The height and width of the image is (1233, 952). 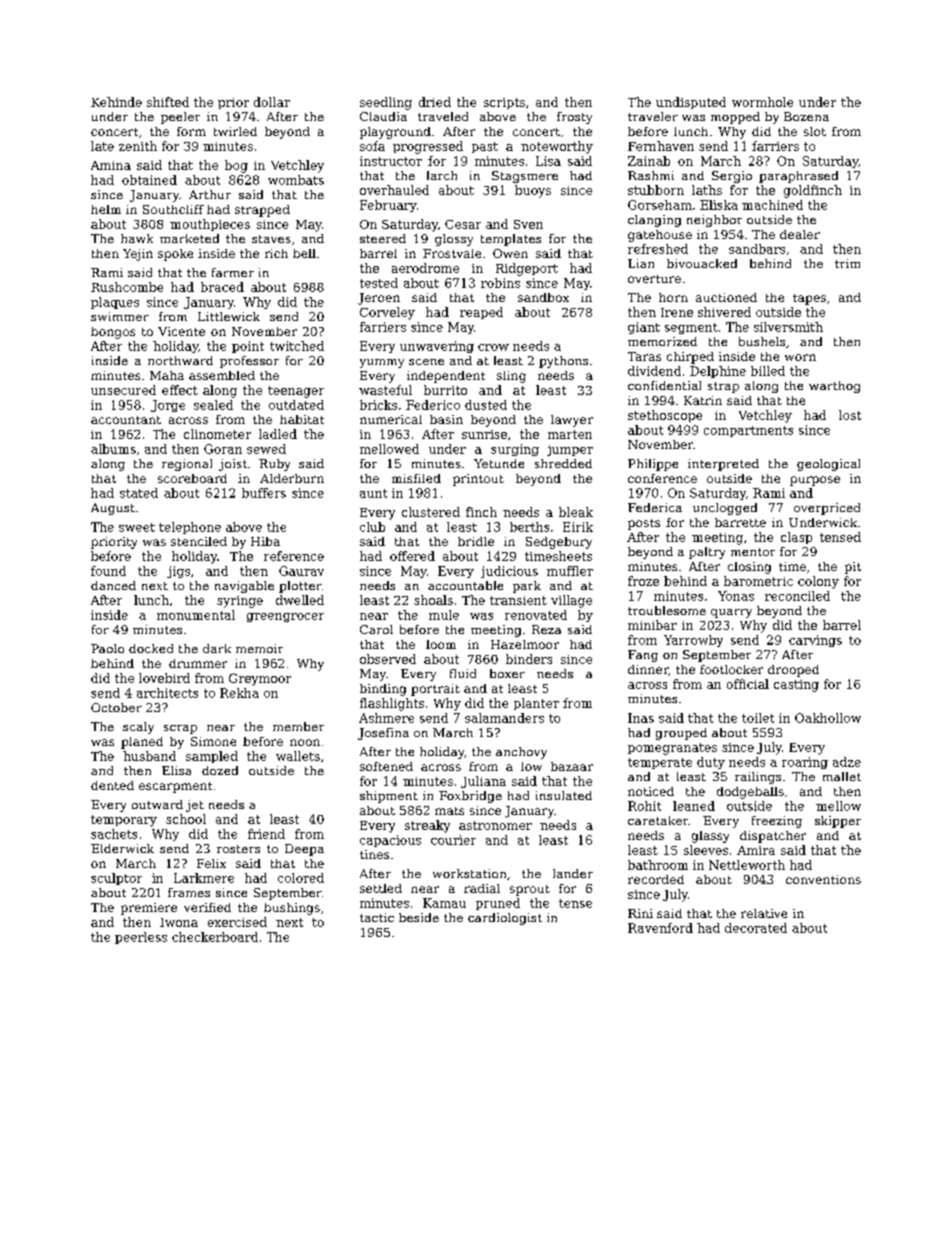 What do you see at coordinates (112, 785) in the image?
I see `dented` at bounding box center [112, 785].
